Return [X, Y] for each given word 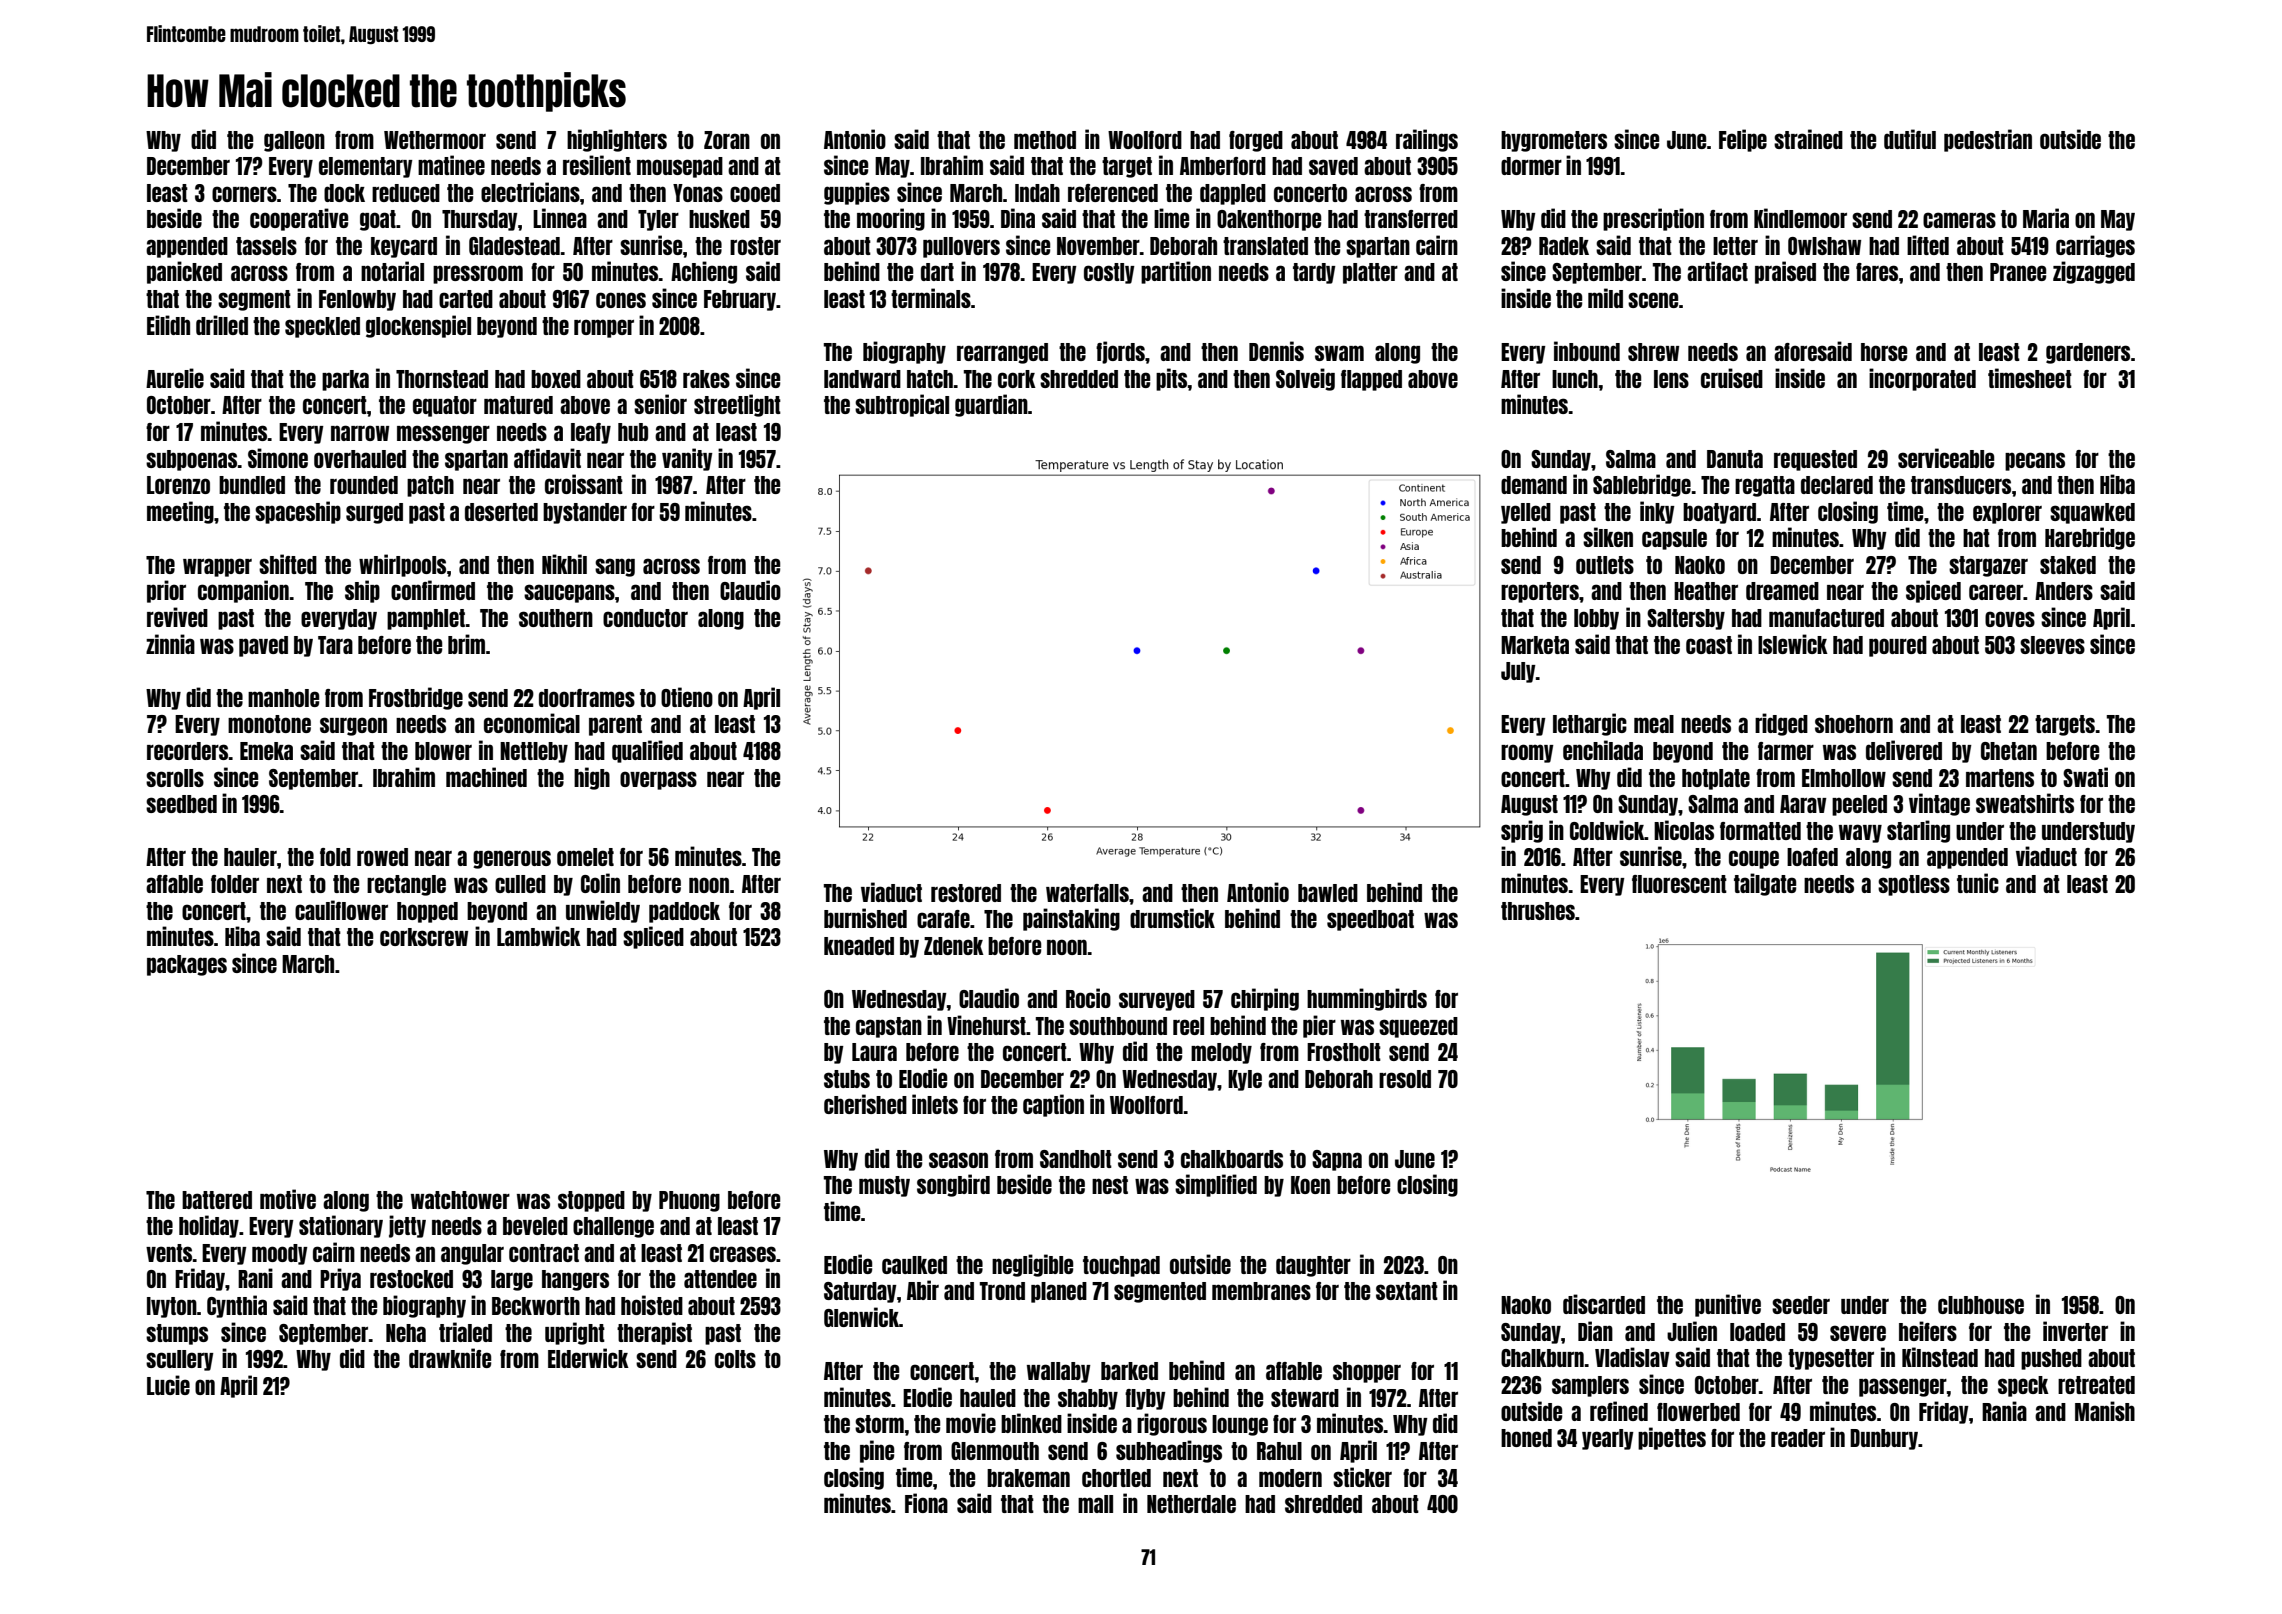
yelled [1526, 513]
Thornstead [442, 379]
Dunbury [1884, 1439]
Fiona [926, 1503]
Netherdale [1191, 1504]
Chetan [2009, 751]
